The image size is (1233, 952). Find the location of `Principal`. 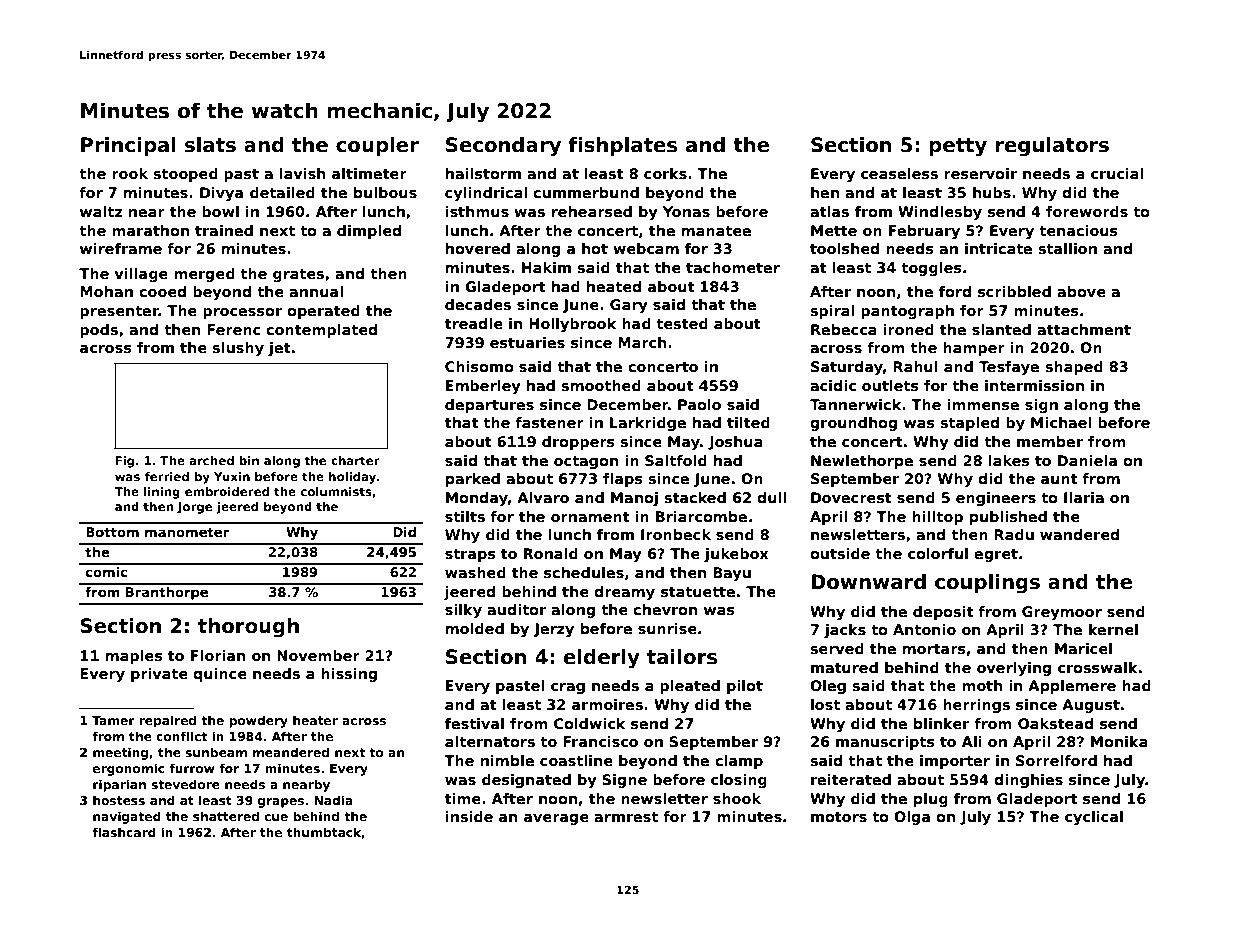

Principal is located at coordinates (128, 146).
